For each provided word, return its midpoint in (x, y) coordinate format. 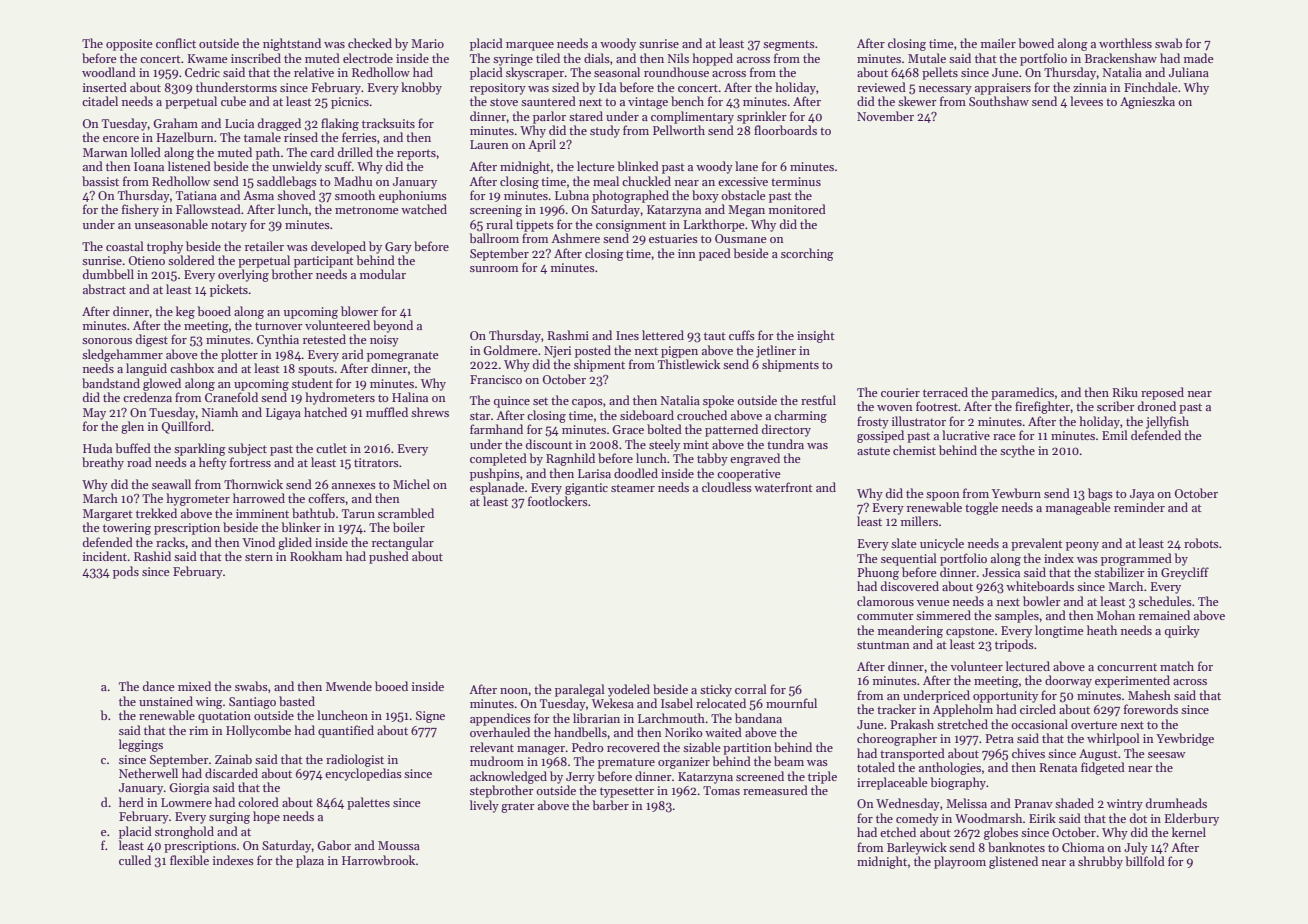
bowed (1036, 43)
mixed (194, 686)
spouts (316, 370)
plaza (310, 861)
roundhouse (676, 72)
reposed (1162, 393)
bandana (758, 718)
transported (912, 754)
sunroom (494, 269)
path (268, 153)
